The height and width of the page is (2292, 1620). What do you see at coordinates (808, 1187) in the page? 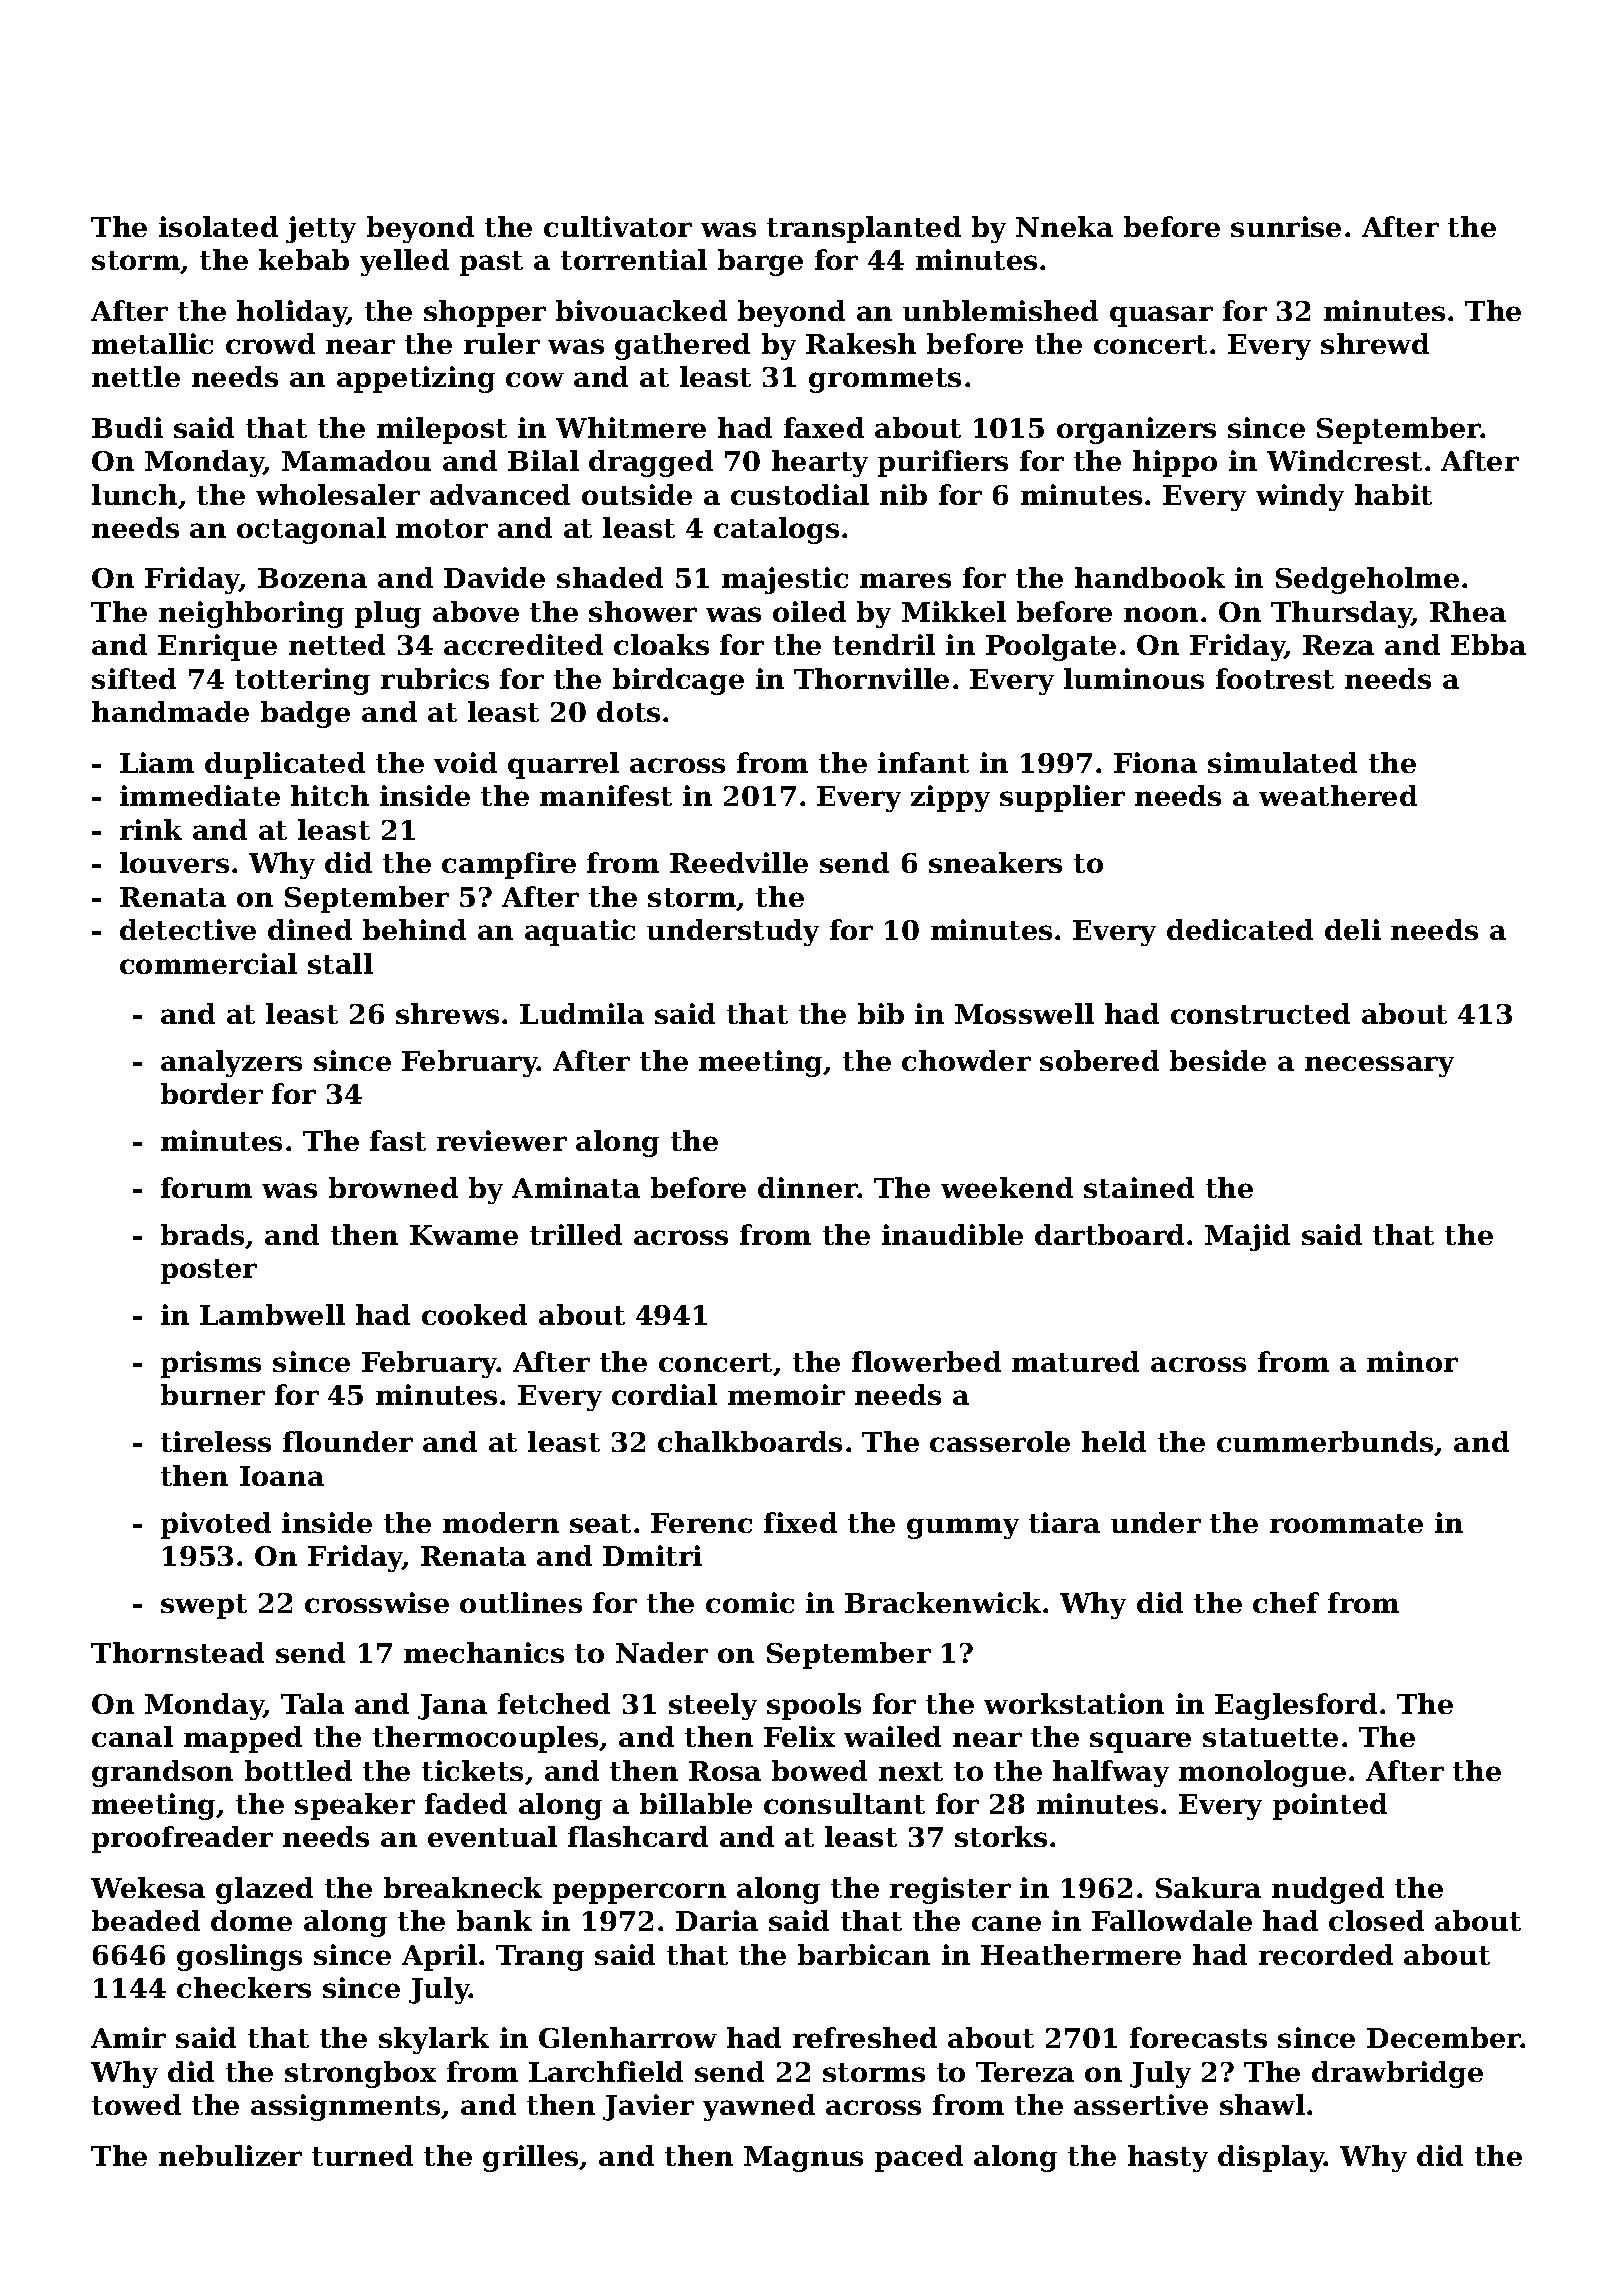
I see `dinner` at bounding box center [808, 1187].
